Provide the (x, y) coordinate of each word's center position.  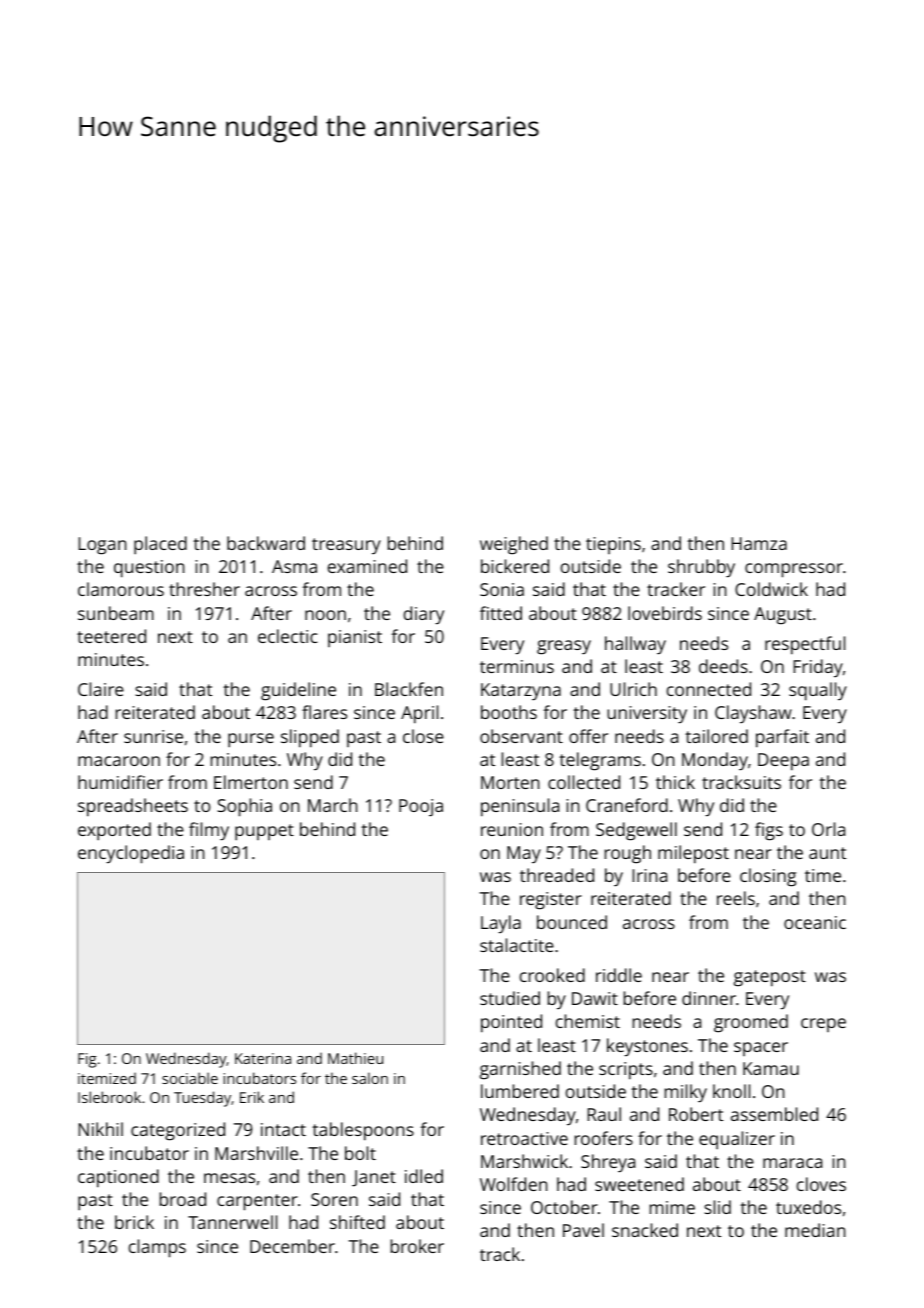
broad (183, 1199)
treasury (346, 546)
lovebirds (665, 613)
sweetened (639, 1184)
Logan (102, 546)
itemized (107, 1078)
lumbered (520, 1091)
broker (417, 1246)
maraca (792, 1163)
